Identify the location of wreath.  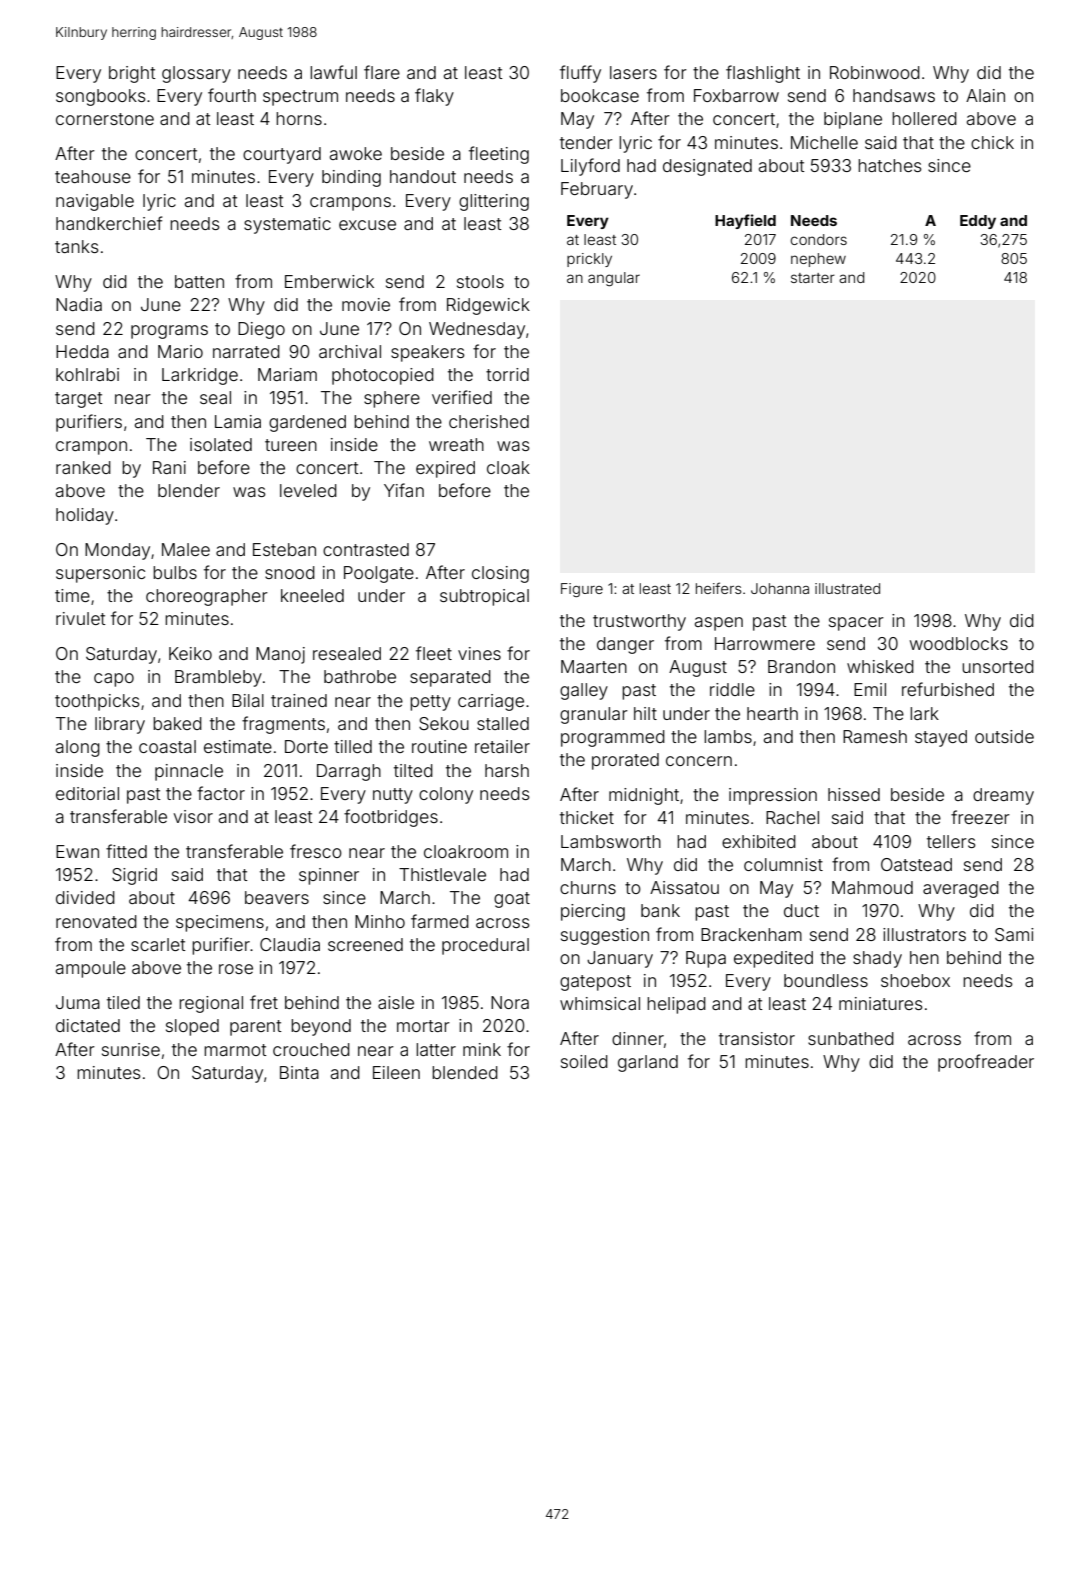
(456, 444).
